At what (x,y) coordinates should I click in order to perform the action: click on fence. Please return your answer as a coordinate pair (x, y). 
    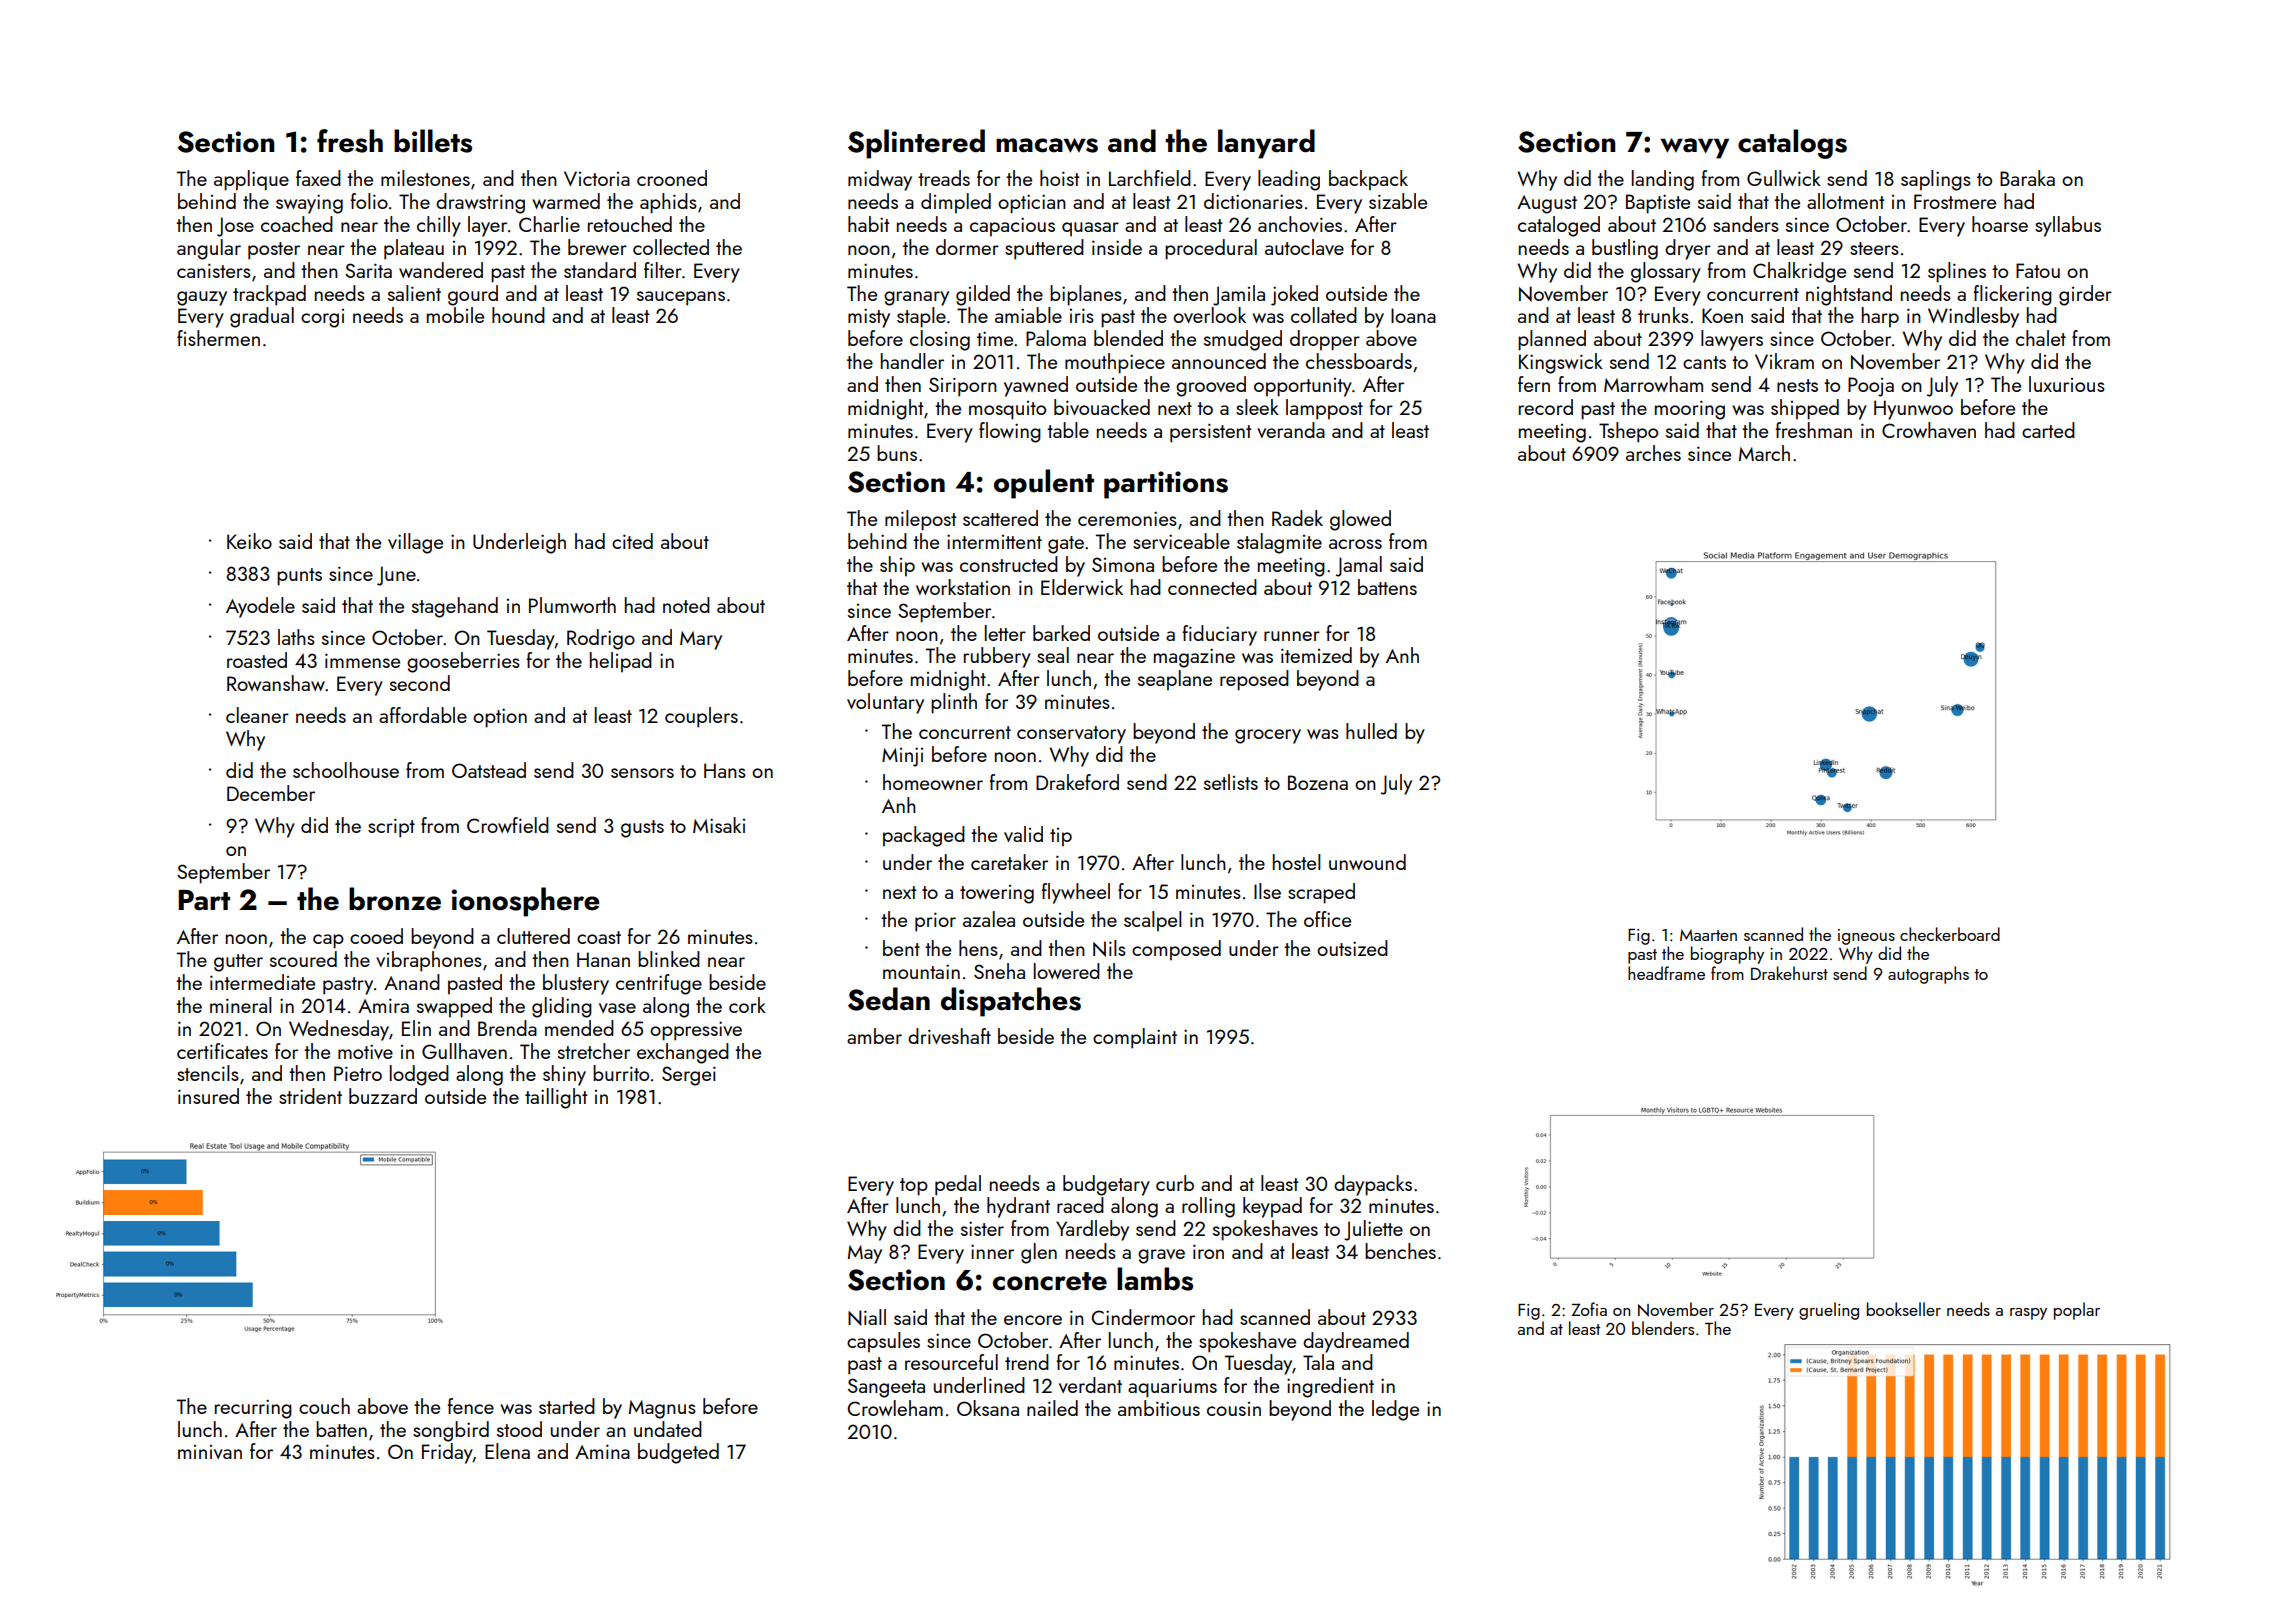
    Looking at the image, I should click on (470, 1406).
